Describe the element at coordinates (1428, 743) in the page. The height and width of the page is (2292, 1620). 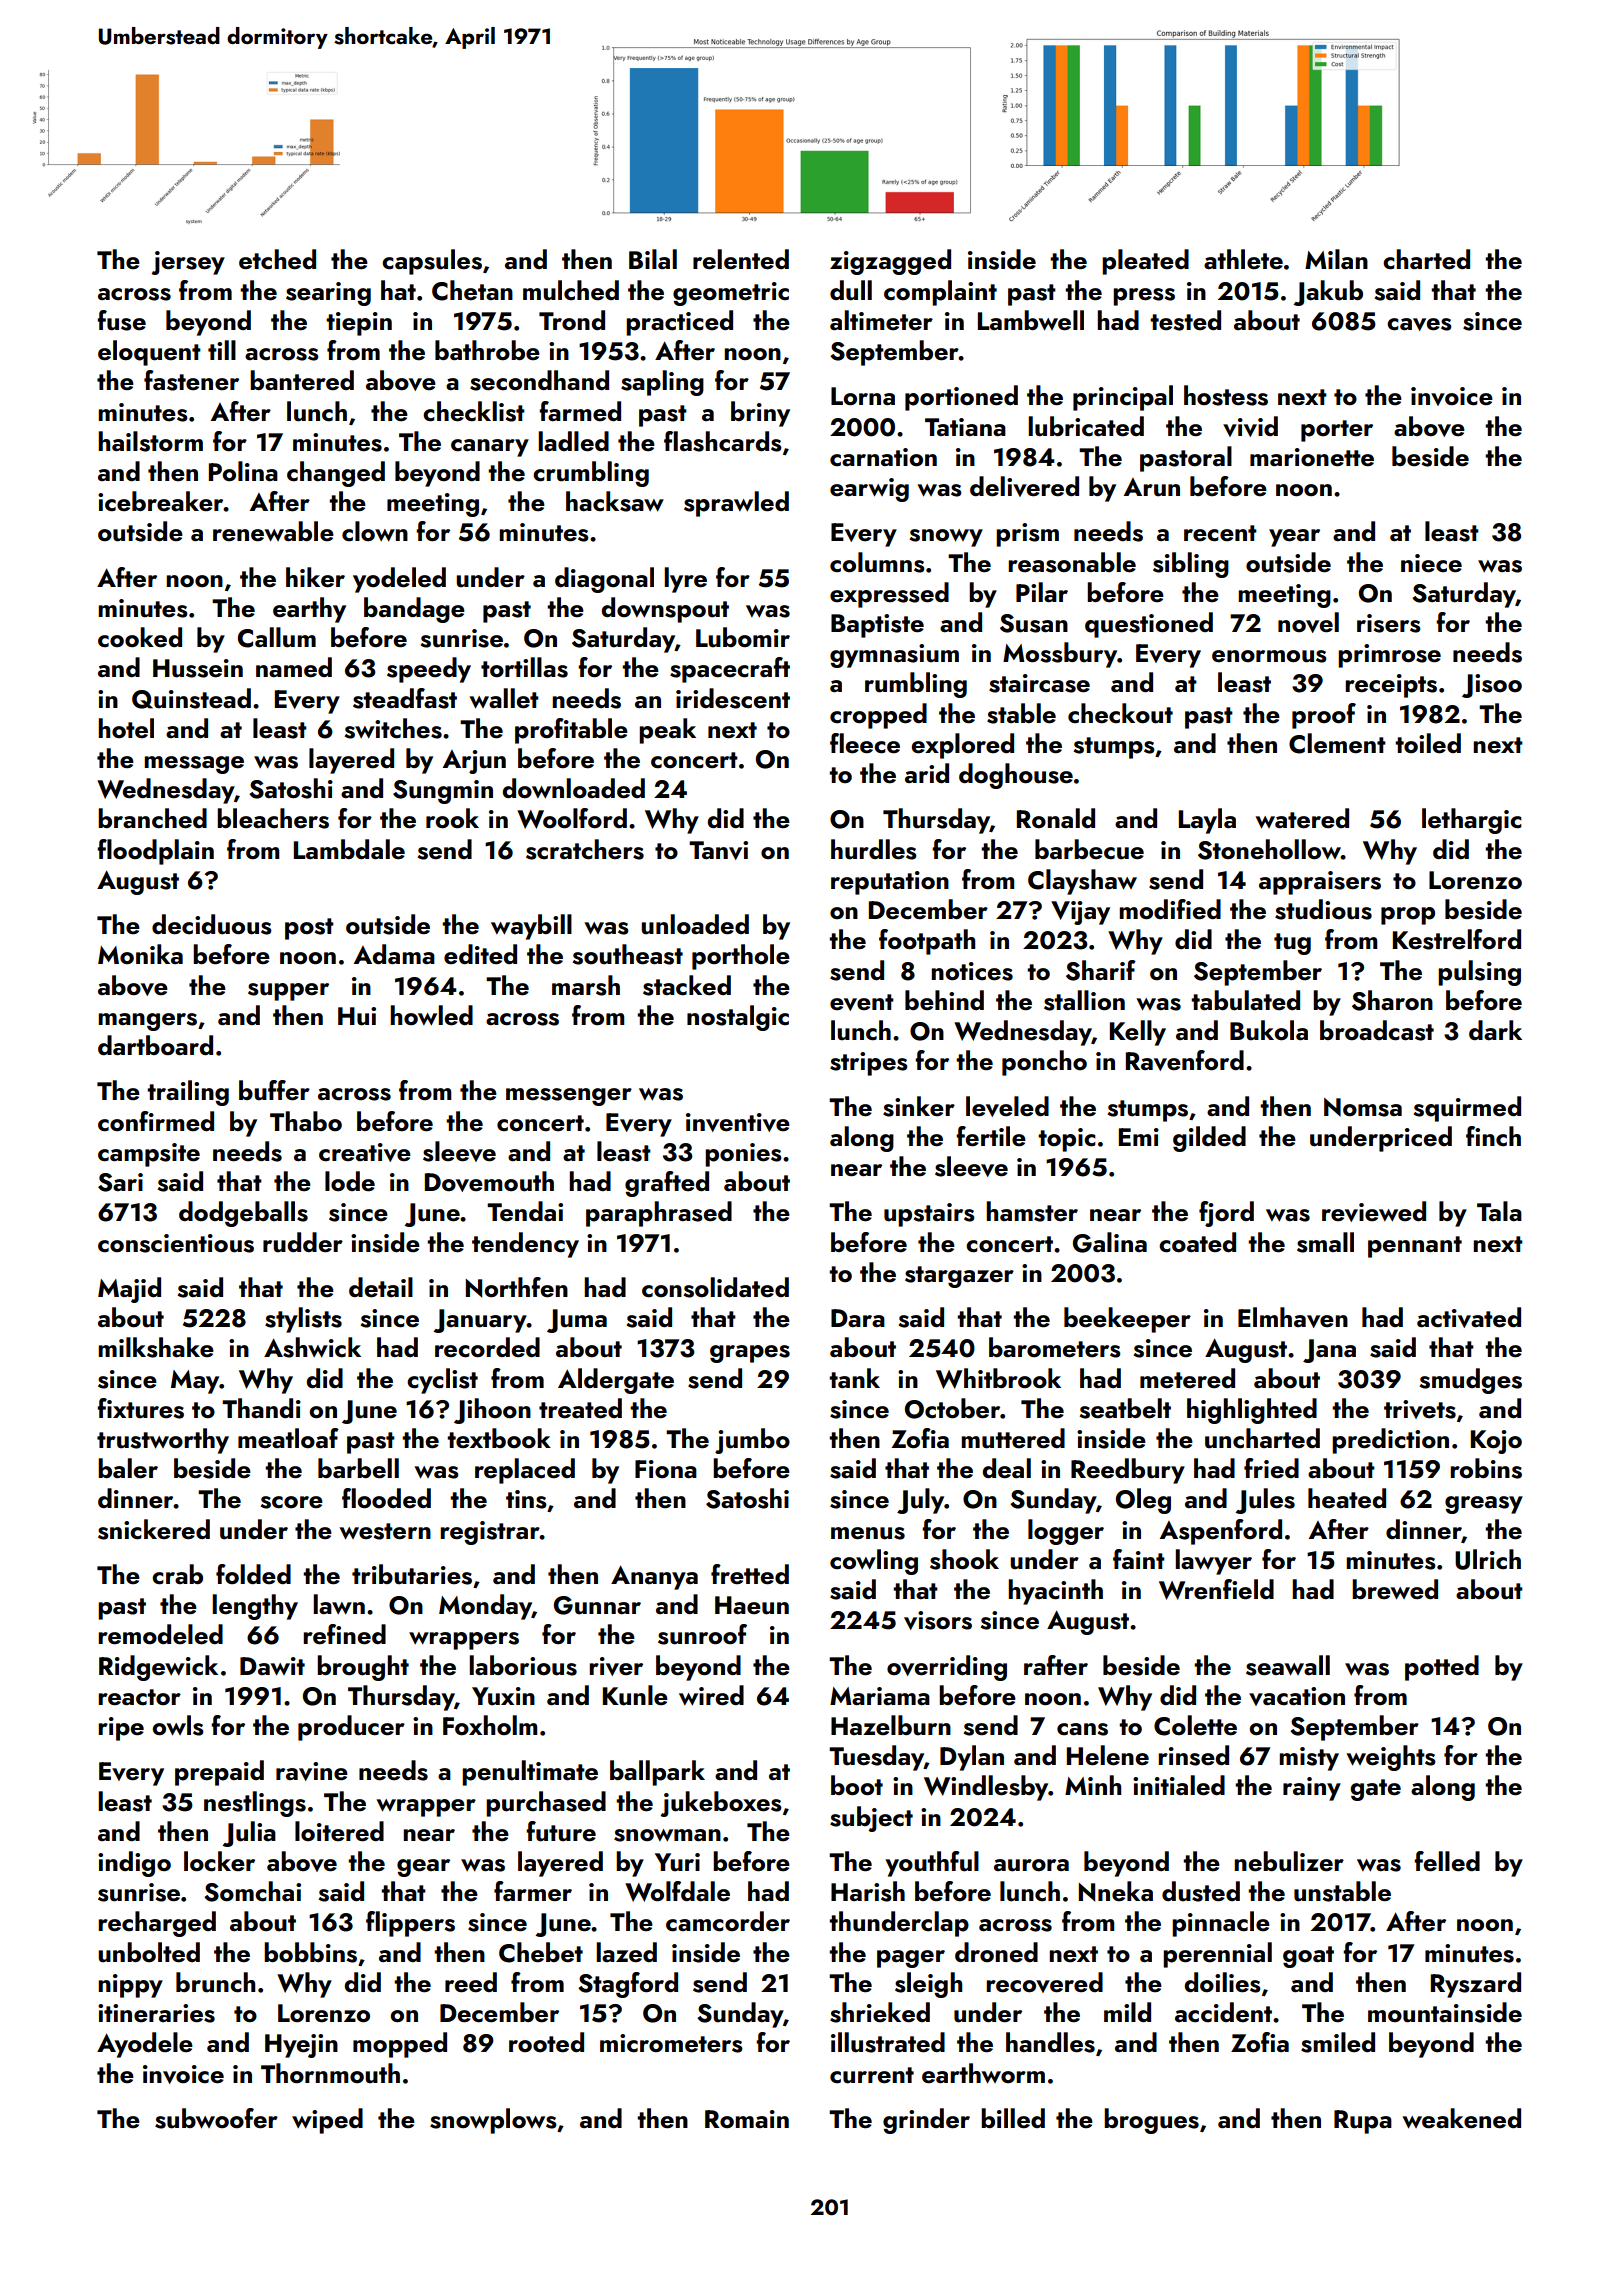
I see `toiled` at that location.
